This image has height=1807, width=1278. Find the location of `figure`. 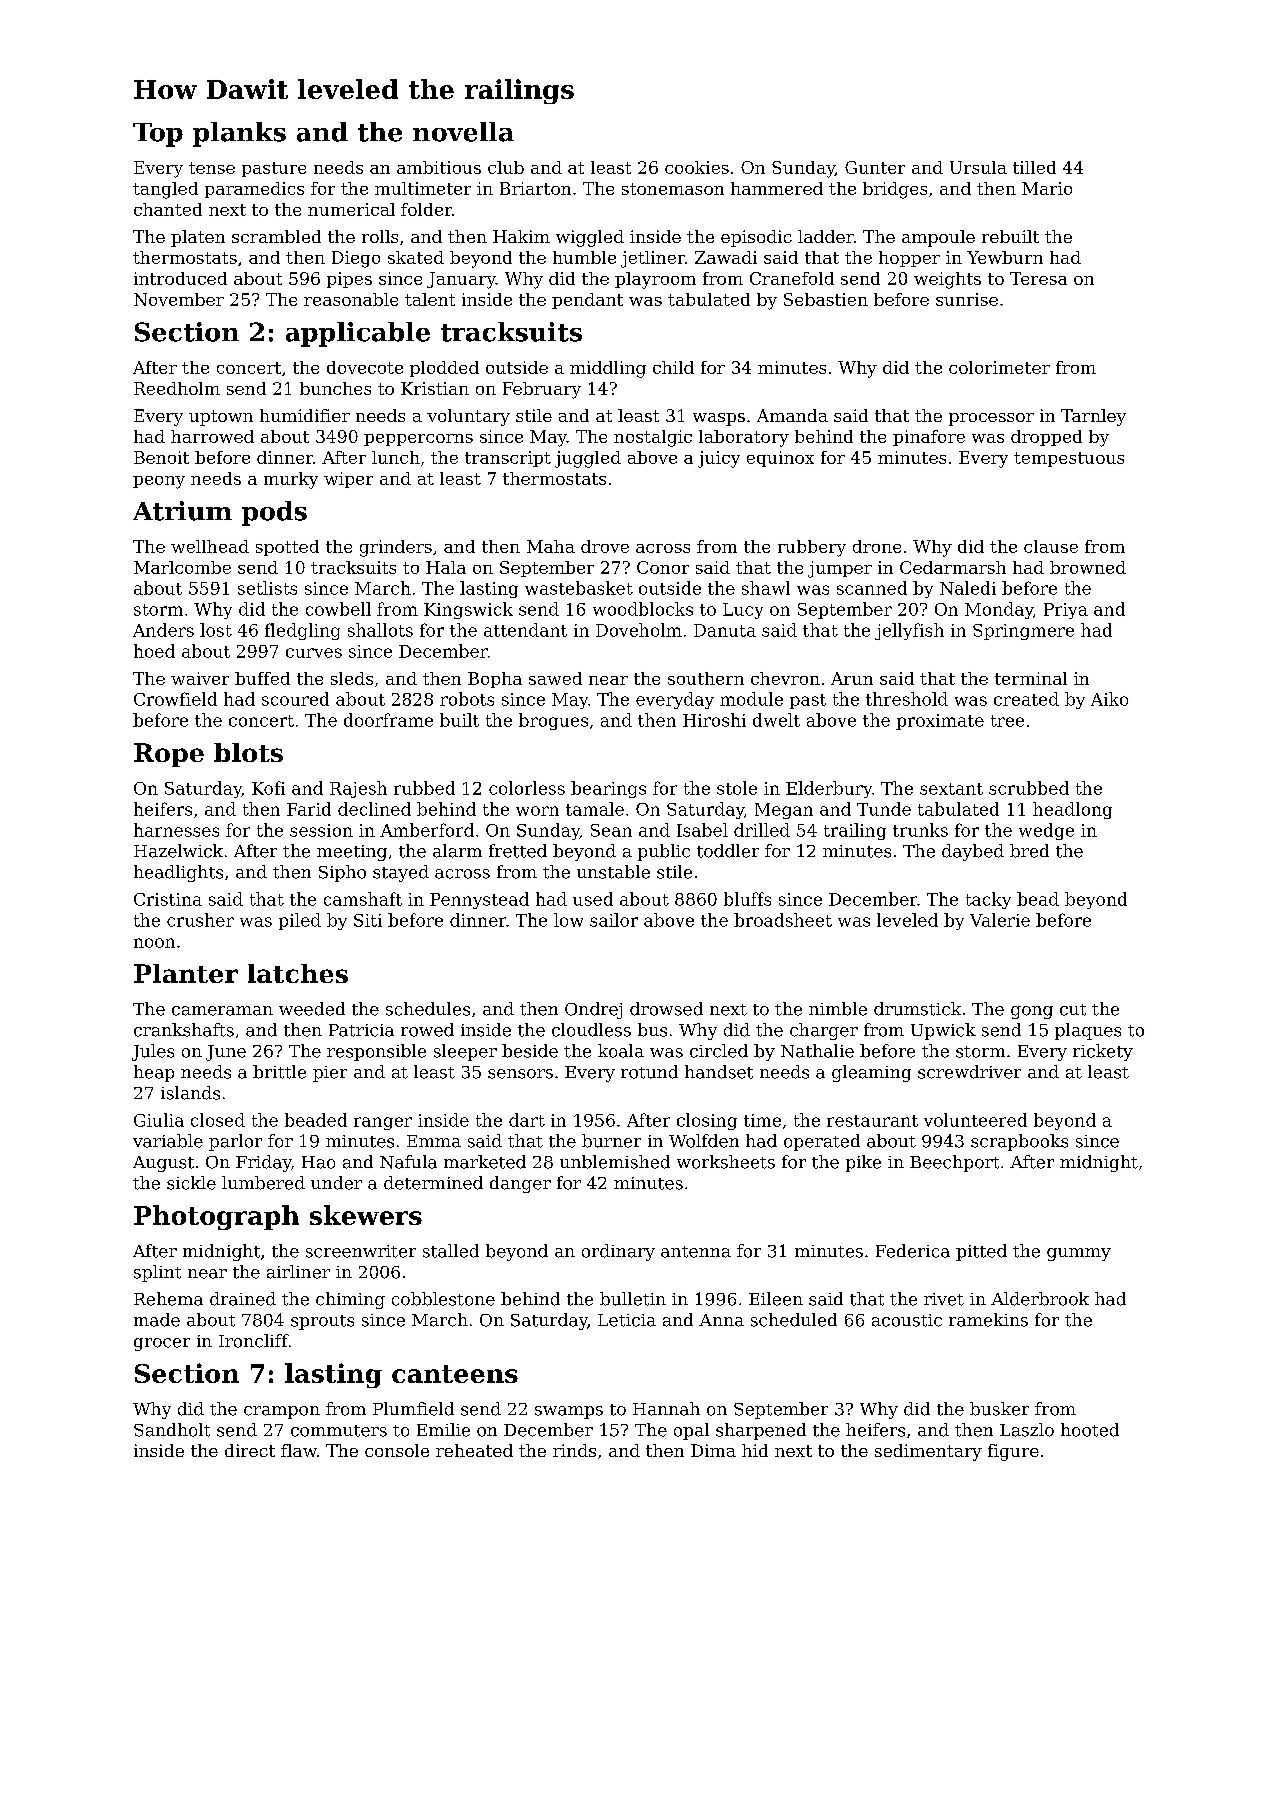

figure is located at coordinates (1013, 1452).
